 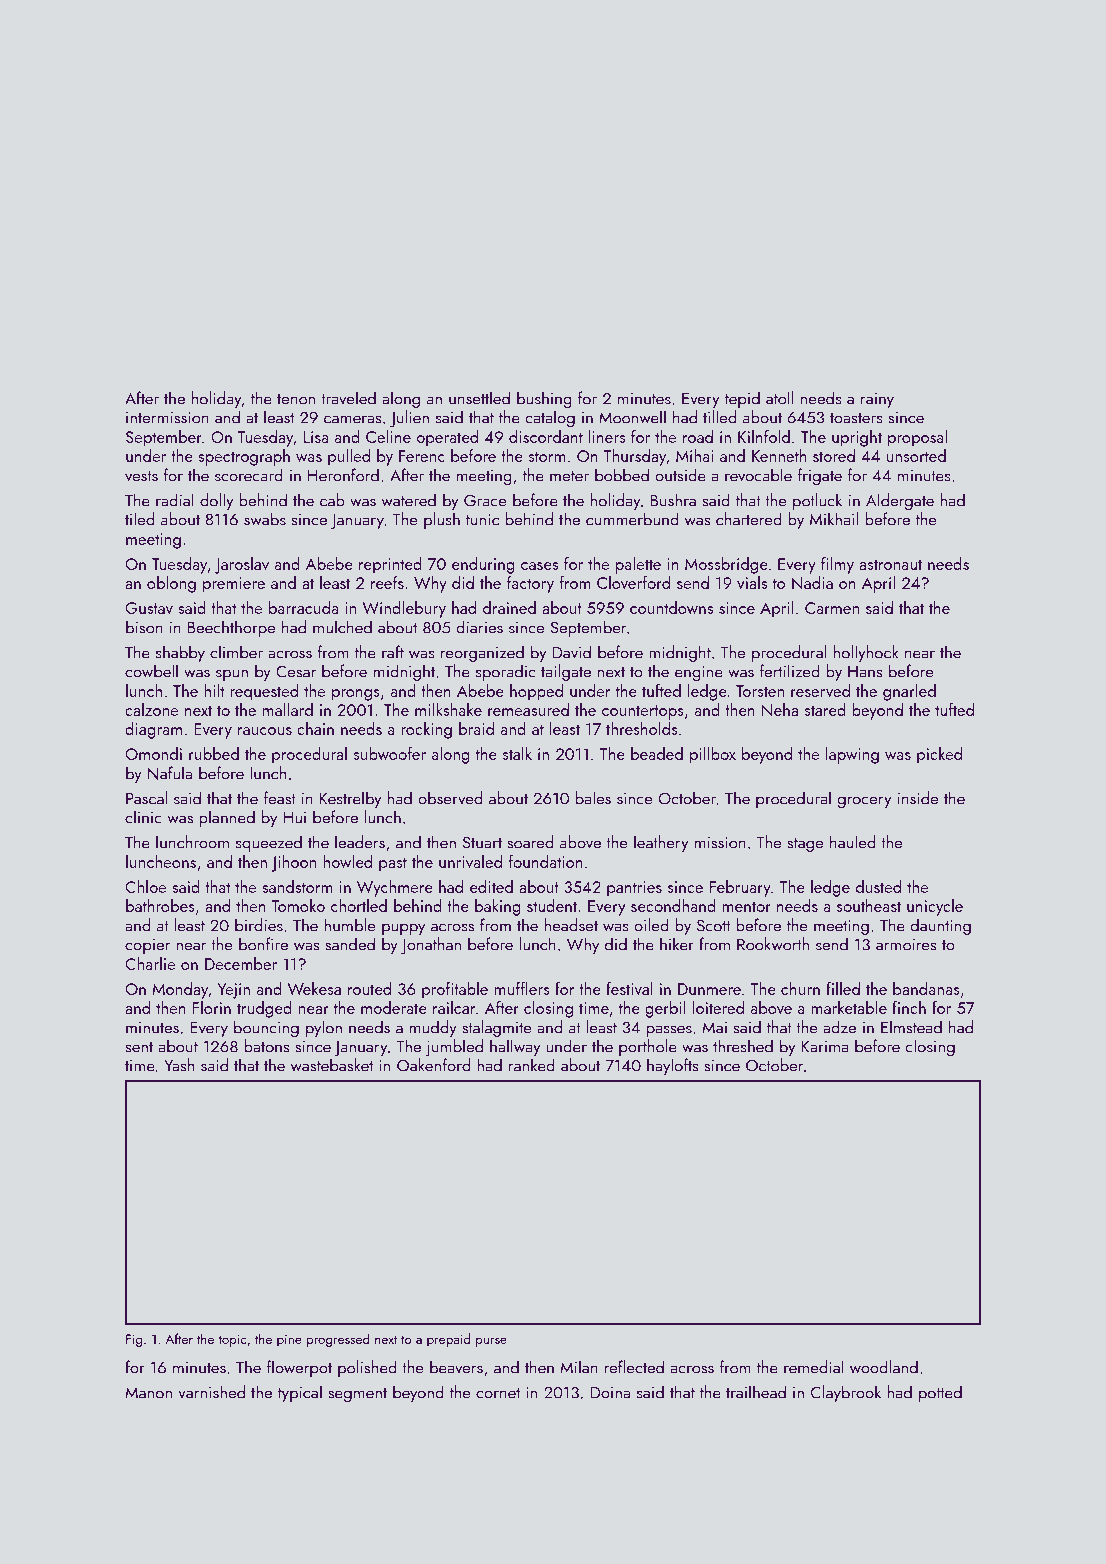 What do you see at coordinates (483, 565) in the document?
I see `enduring` at bounding box center [483, 565].
